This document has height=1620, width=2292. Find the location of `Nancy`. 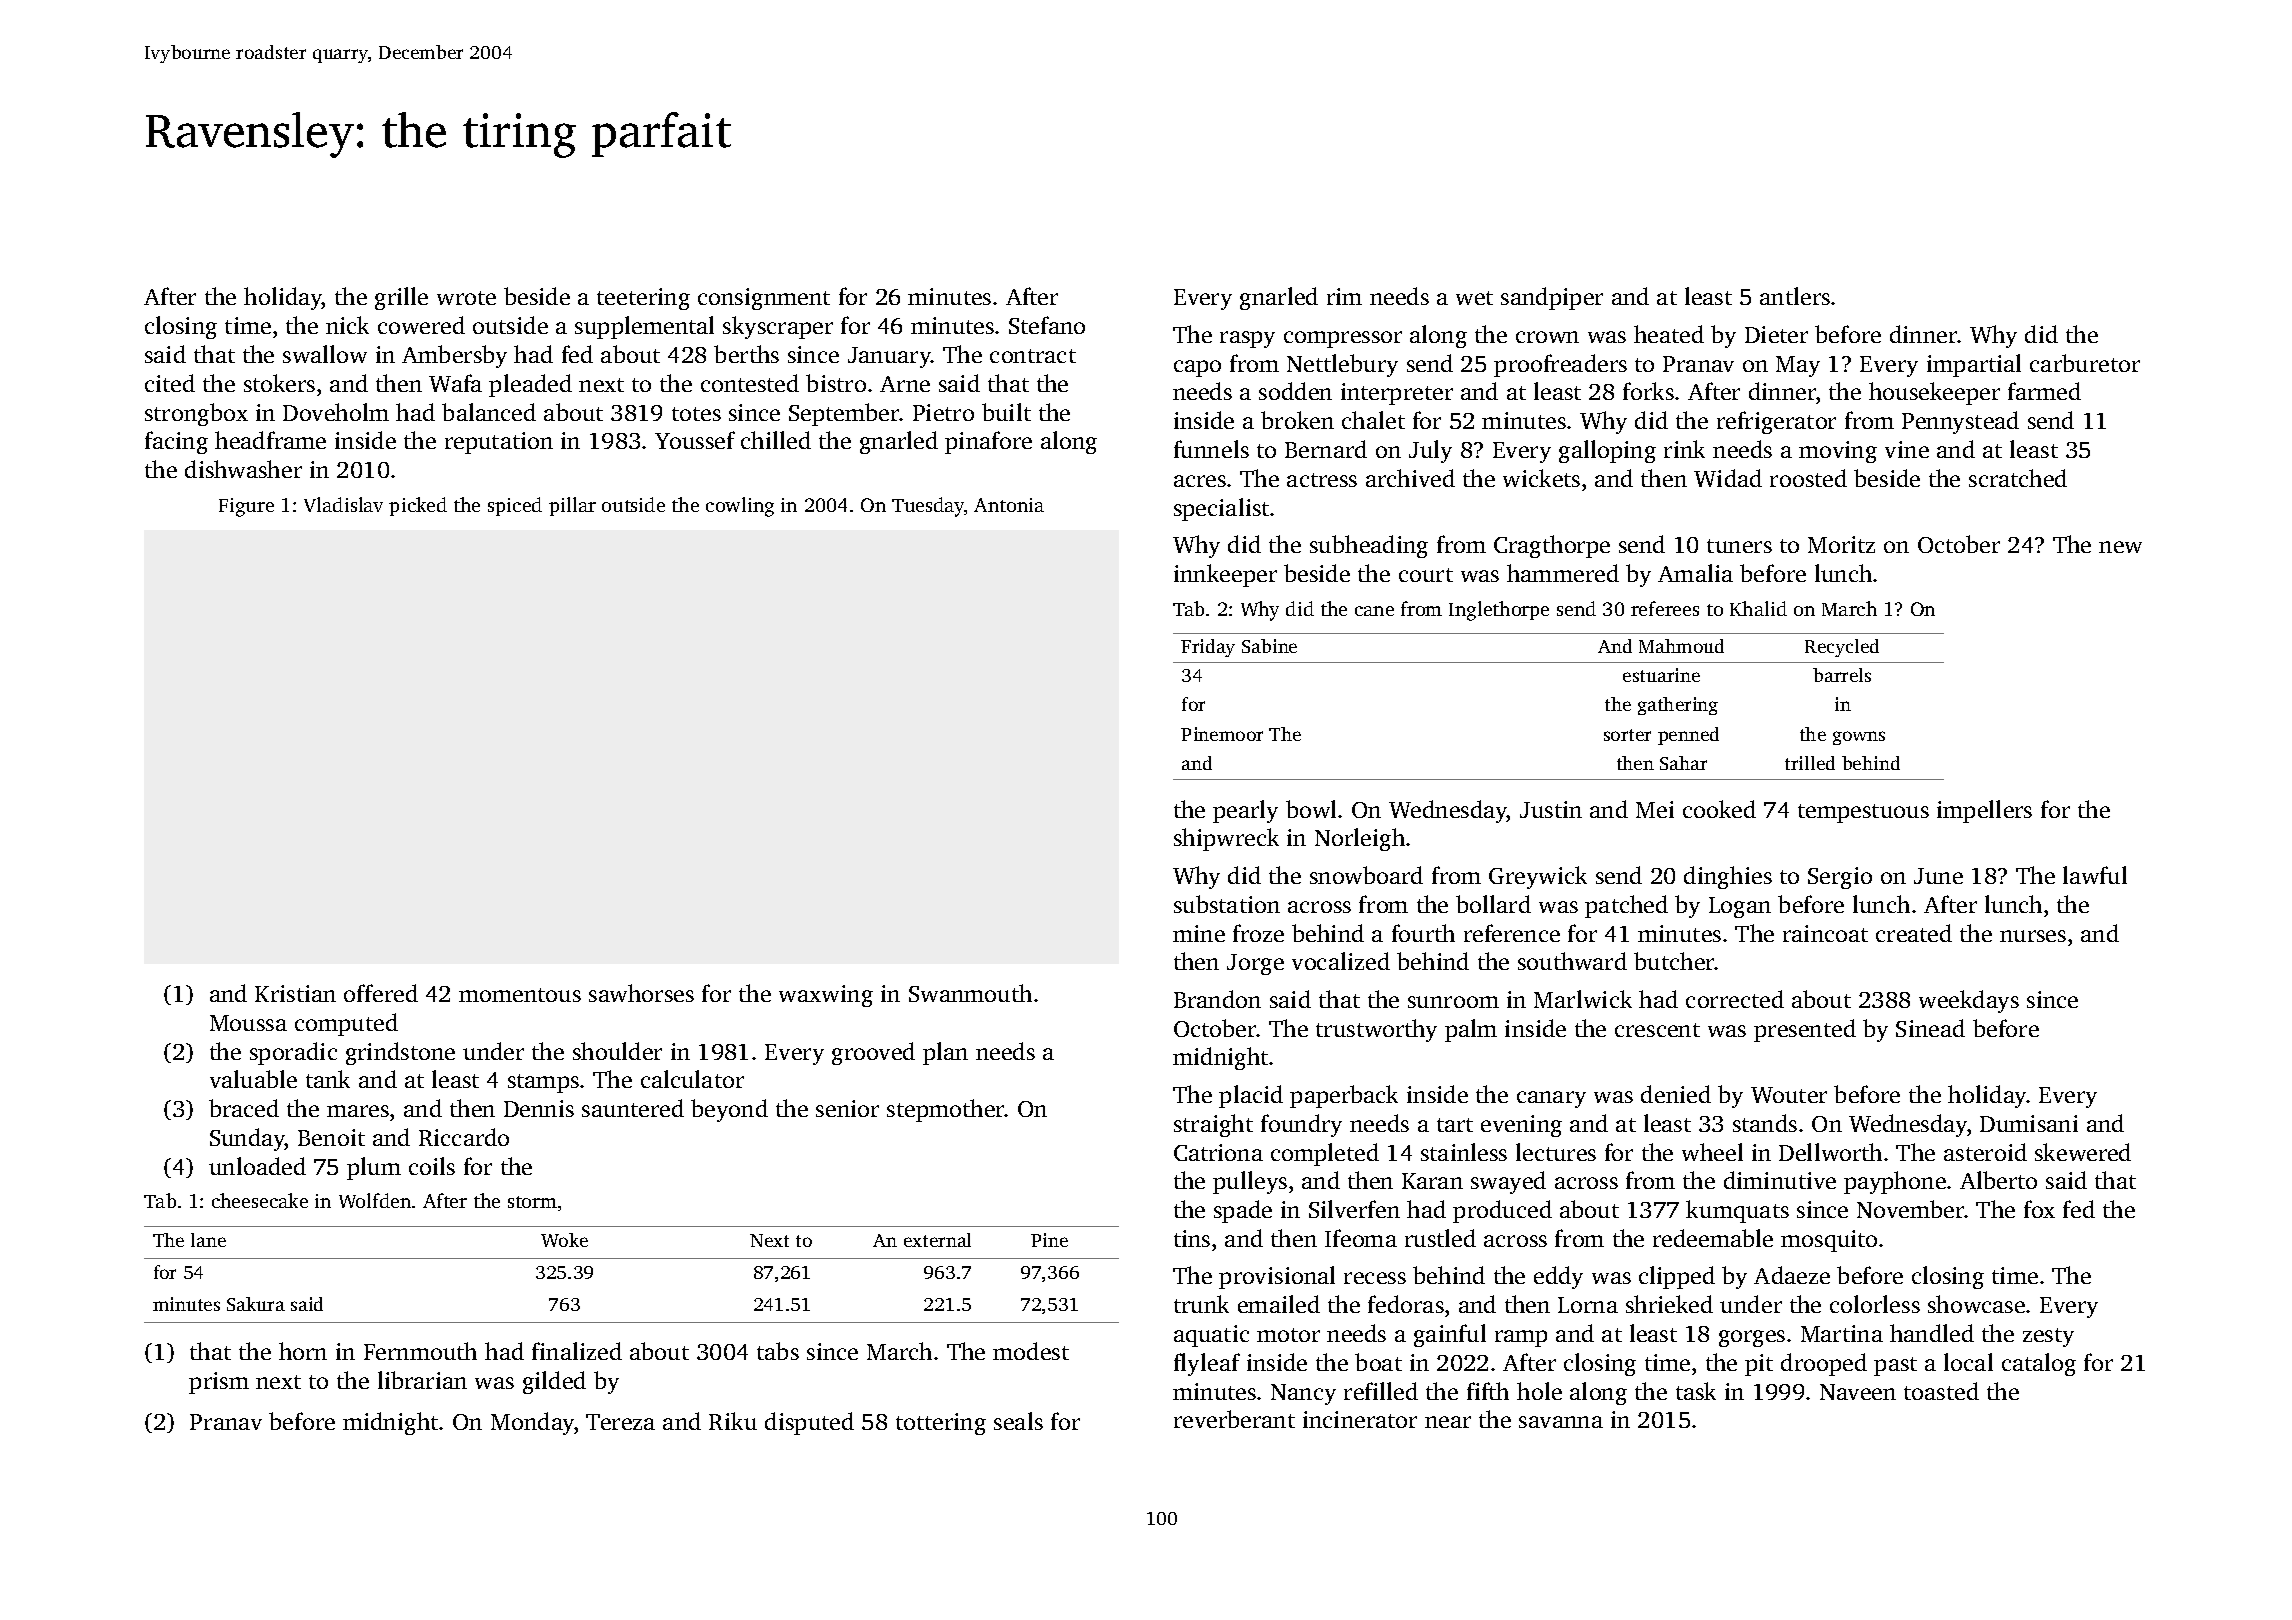

Nancy is located at coordinates (1303, 1394).
